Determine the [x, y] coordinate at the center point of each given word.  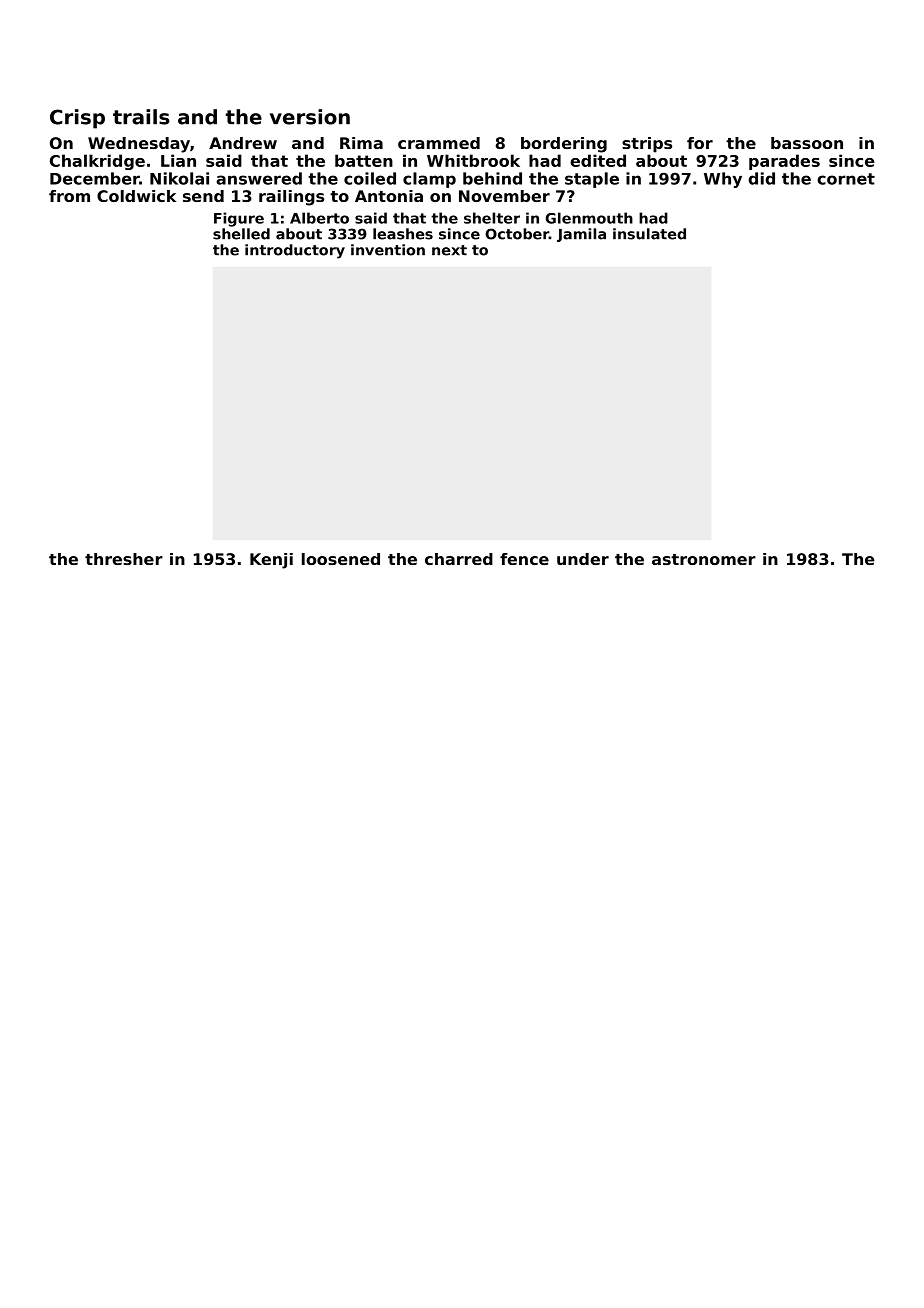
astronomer [704, 559]
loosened [341, 559]
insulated [649, 234]
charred [459, 559]
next [449, 250]
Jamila [581, 235]
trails [141, 117]
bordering [564, 145]
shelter [492, 218]
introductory [295, 251]
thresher [124, 559]
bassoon [807, 143]
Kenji [271, 561]
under [583, 559]
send [203, 196]
